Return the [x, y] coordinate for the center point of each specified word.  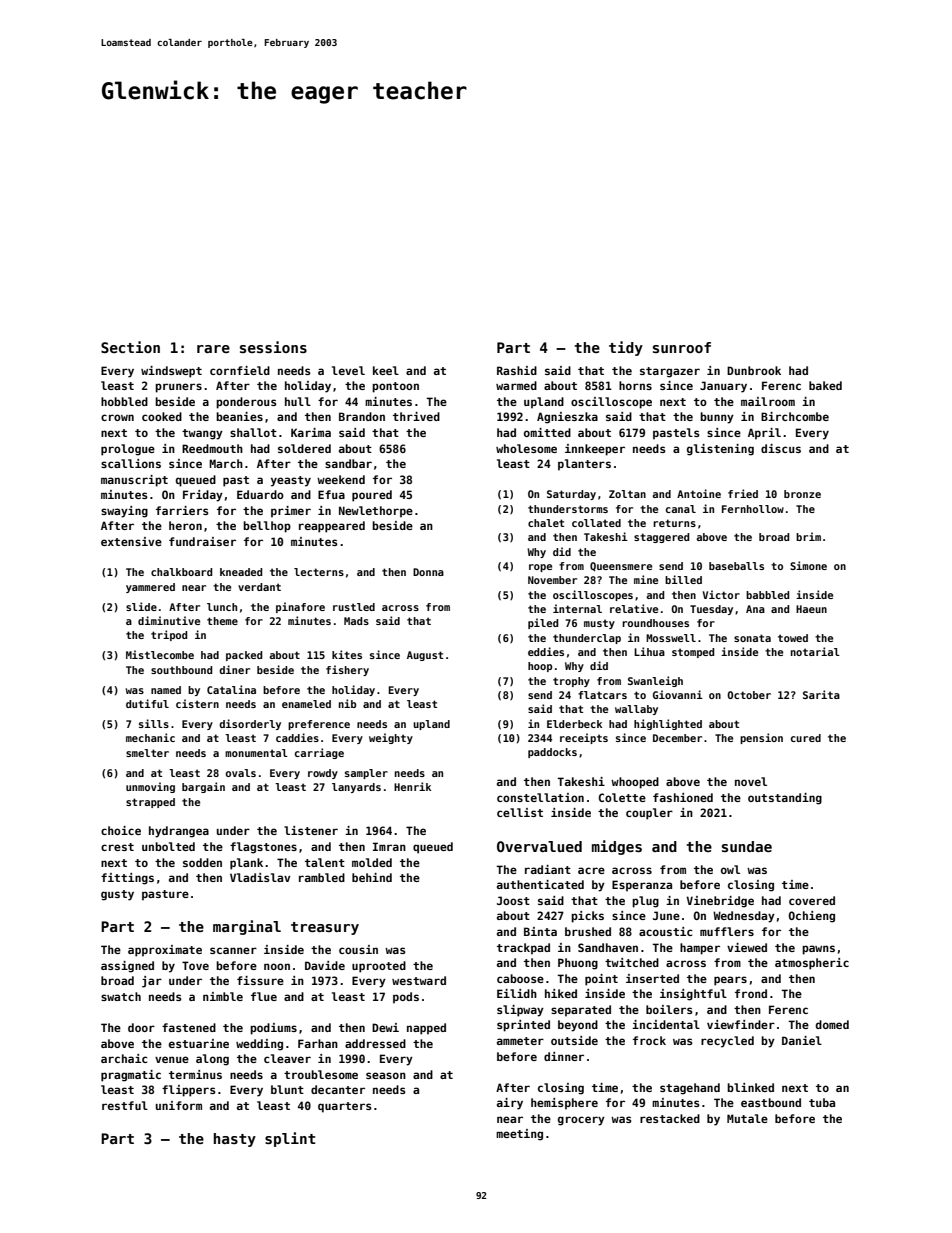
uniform [179, 1105]
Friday [203, 496]
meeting [519, 1135]
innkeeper [595, 450]
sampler [366, 774]
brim [808, 536]
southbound [182, 670]
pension [761, 738]
